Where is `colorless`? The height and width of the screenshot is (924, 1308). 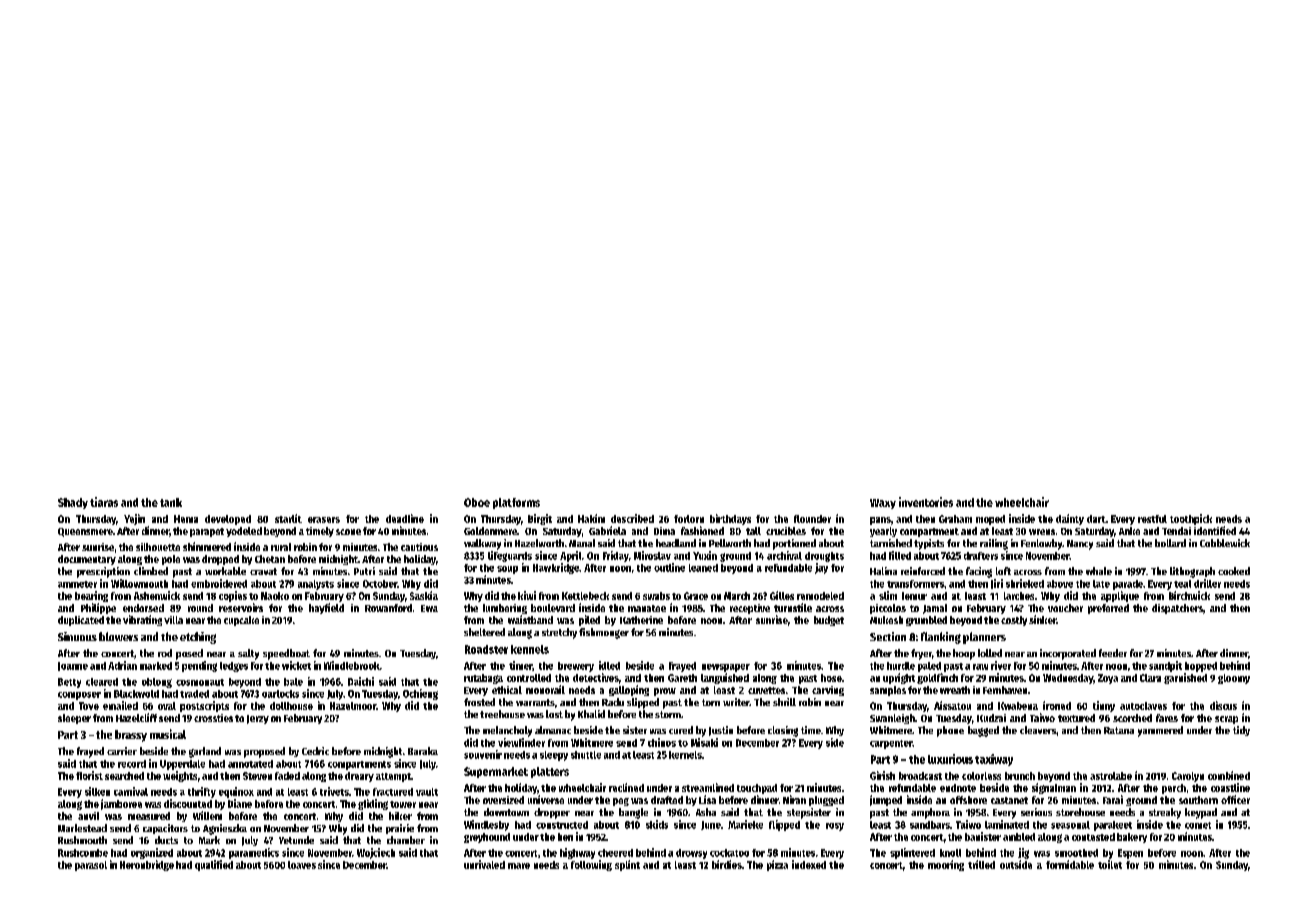 colorless is located at coordinates (981, 776).
